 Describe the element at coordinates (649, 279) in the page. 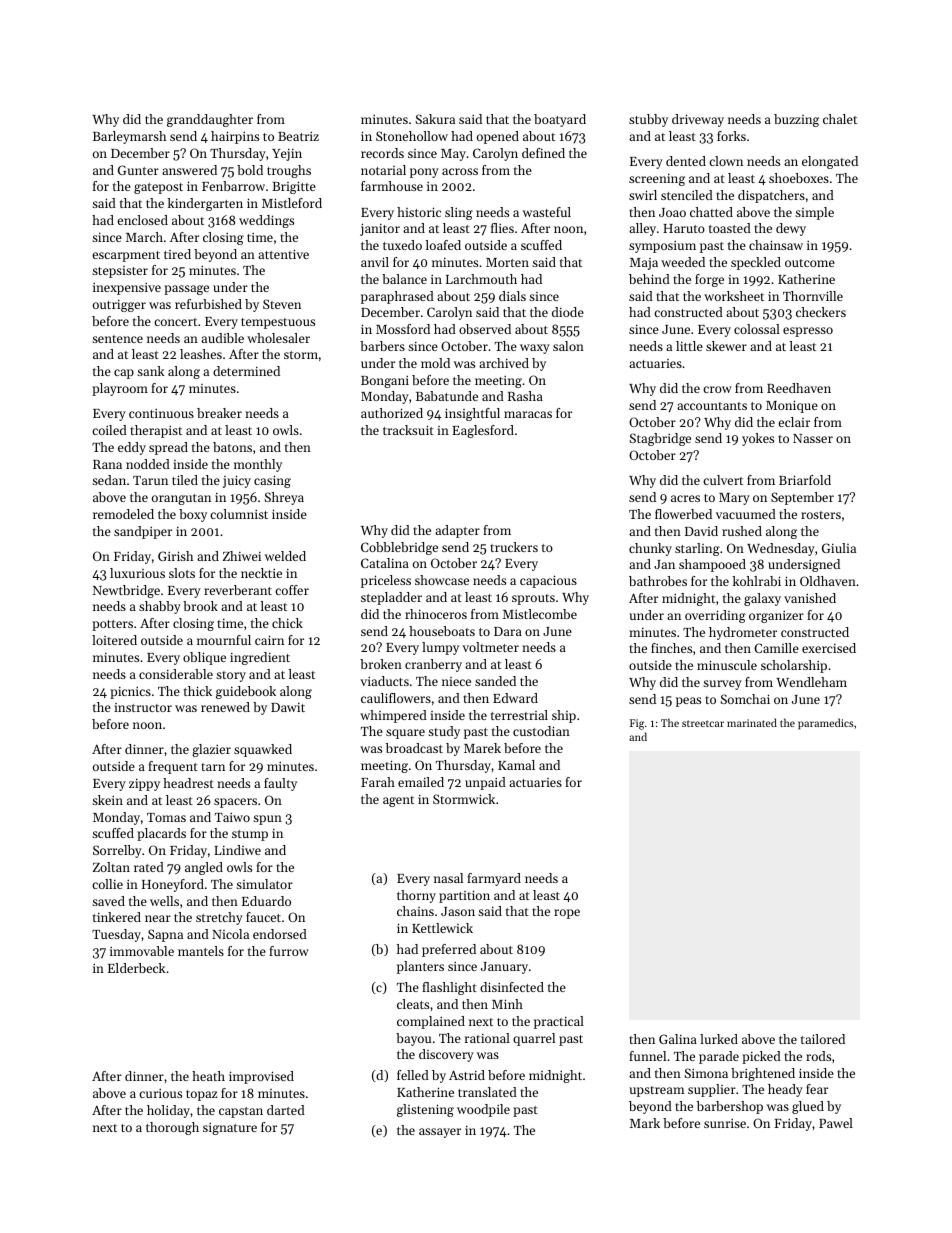

I see `behind` at that location.
